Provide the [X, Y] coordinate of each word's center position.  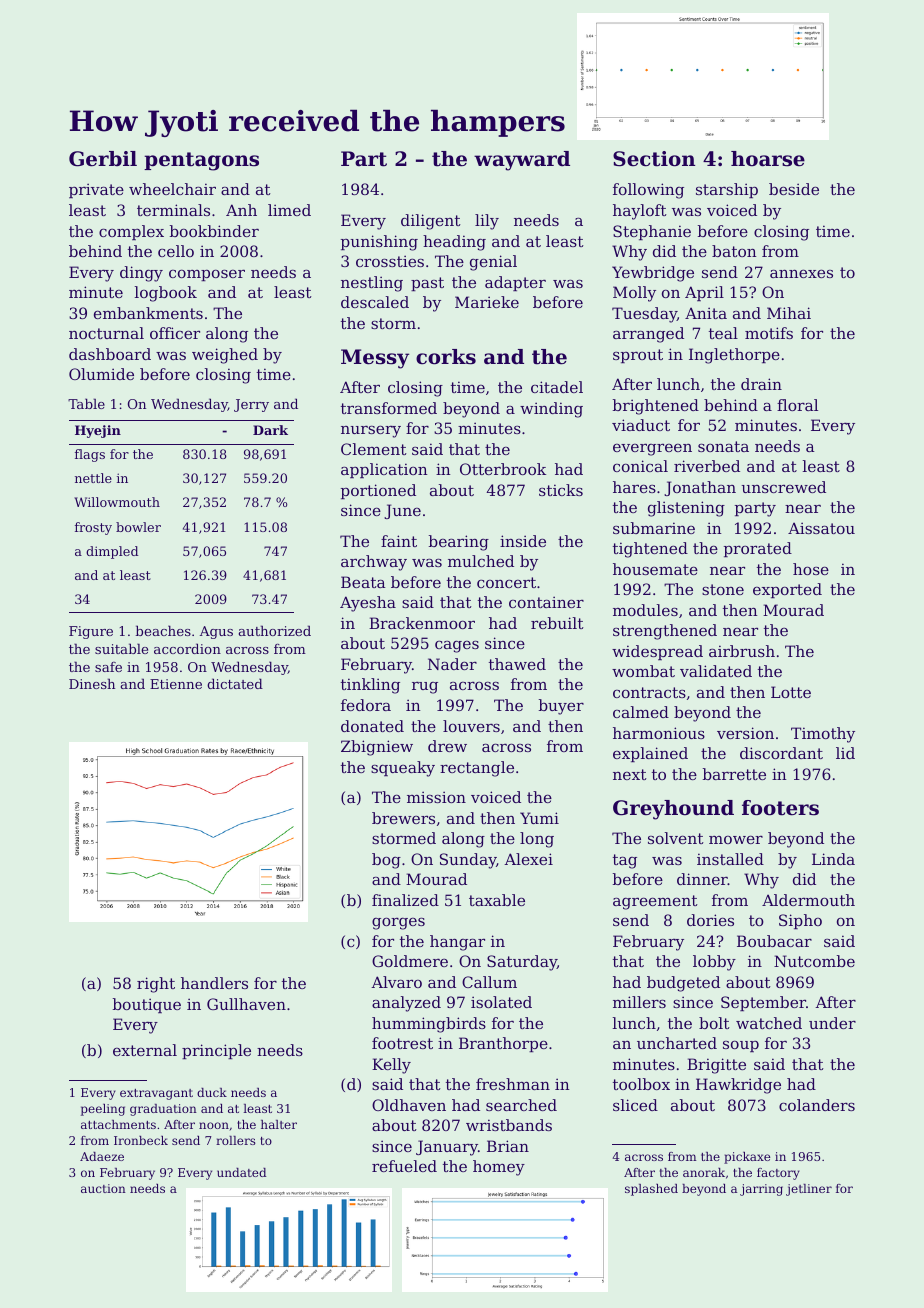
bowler [138, 527]
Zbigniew [377, 748]
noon [214, 1125]
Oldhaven [409, 1105]
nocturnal [106, 333]
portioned [378, 491]
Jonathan [700, 488]
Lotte [791, 692]
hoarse [768, 159]
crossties [390, 261]
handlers [214, 983]
